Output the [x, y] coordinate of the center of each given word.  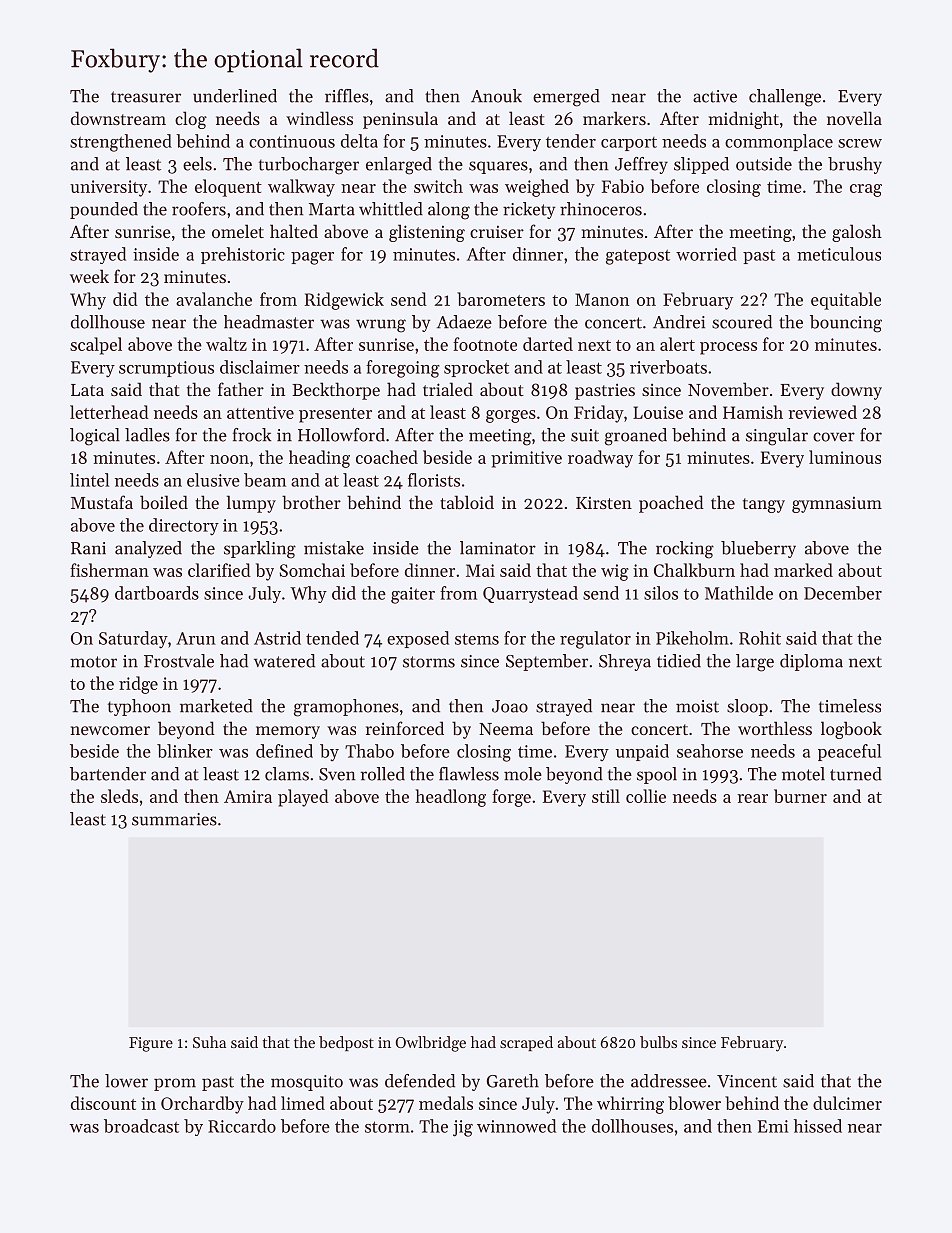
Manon [602, 299]
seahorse [710, 751]
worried [706, 254]
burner [800, 796]
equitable [846, 301]
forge [511, 798]
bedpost [346, 1043]
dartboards [157, 593]
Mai [480, 570]
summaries [174, 819]
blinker [185, 751]
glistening [427, 233]
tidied [679, 661]
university [108, 188]
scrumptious [166, 369]
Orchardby [202, 1105]
